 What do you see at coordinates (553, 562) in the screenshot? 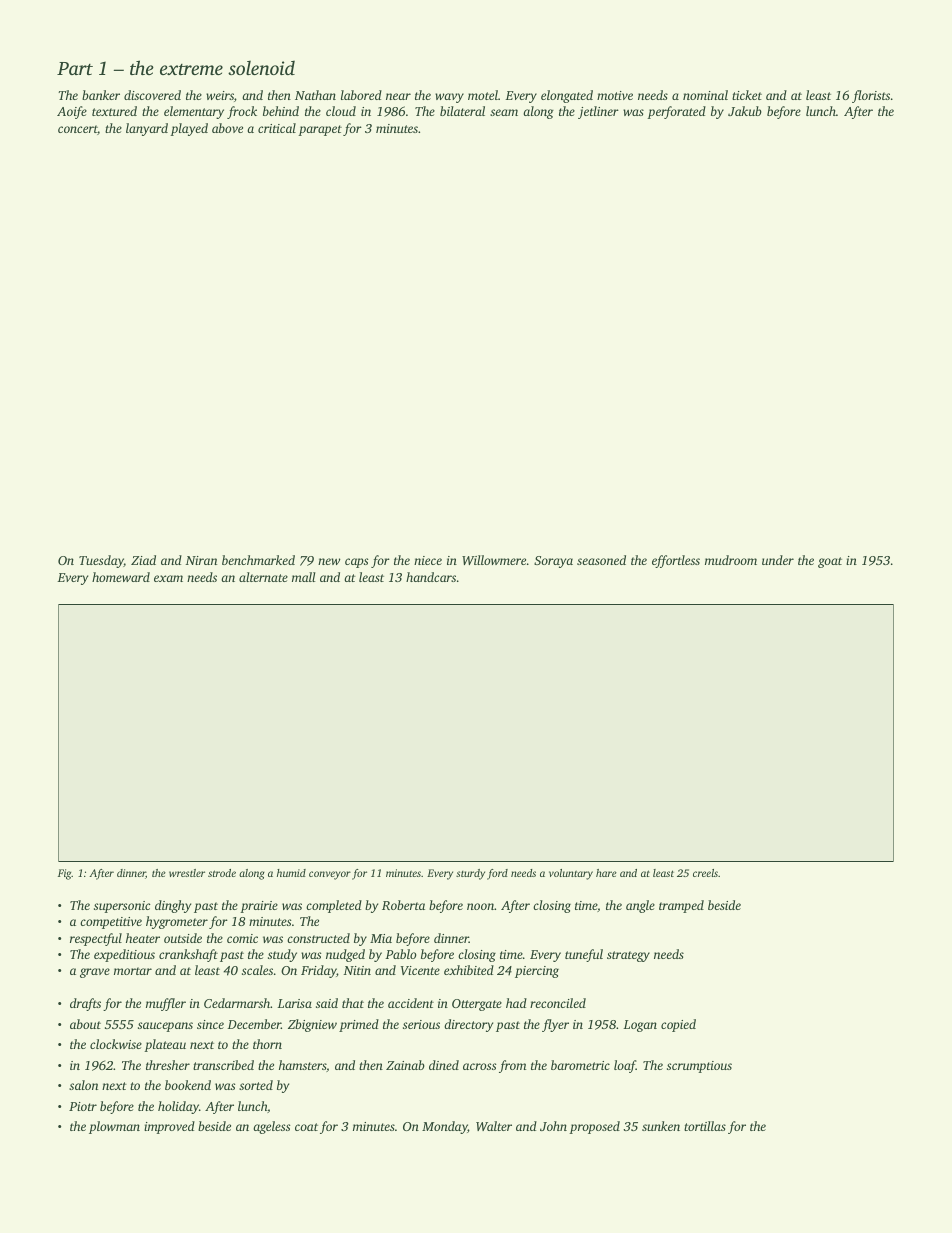
I see `Soraya` at bounding box center [553, 562].
